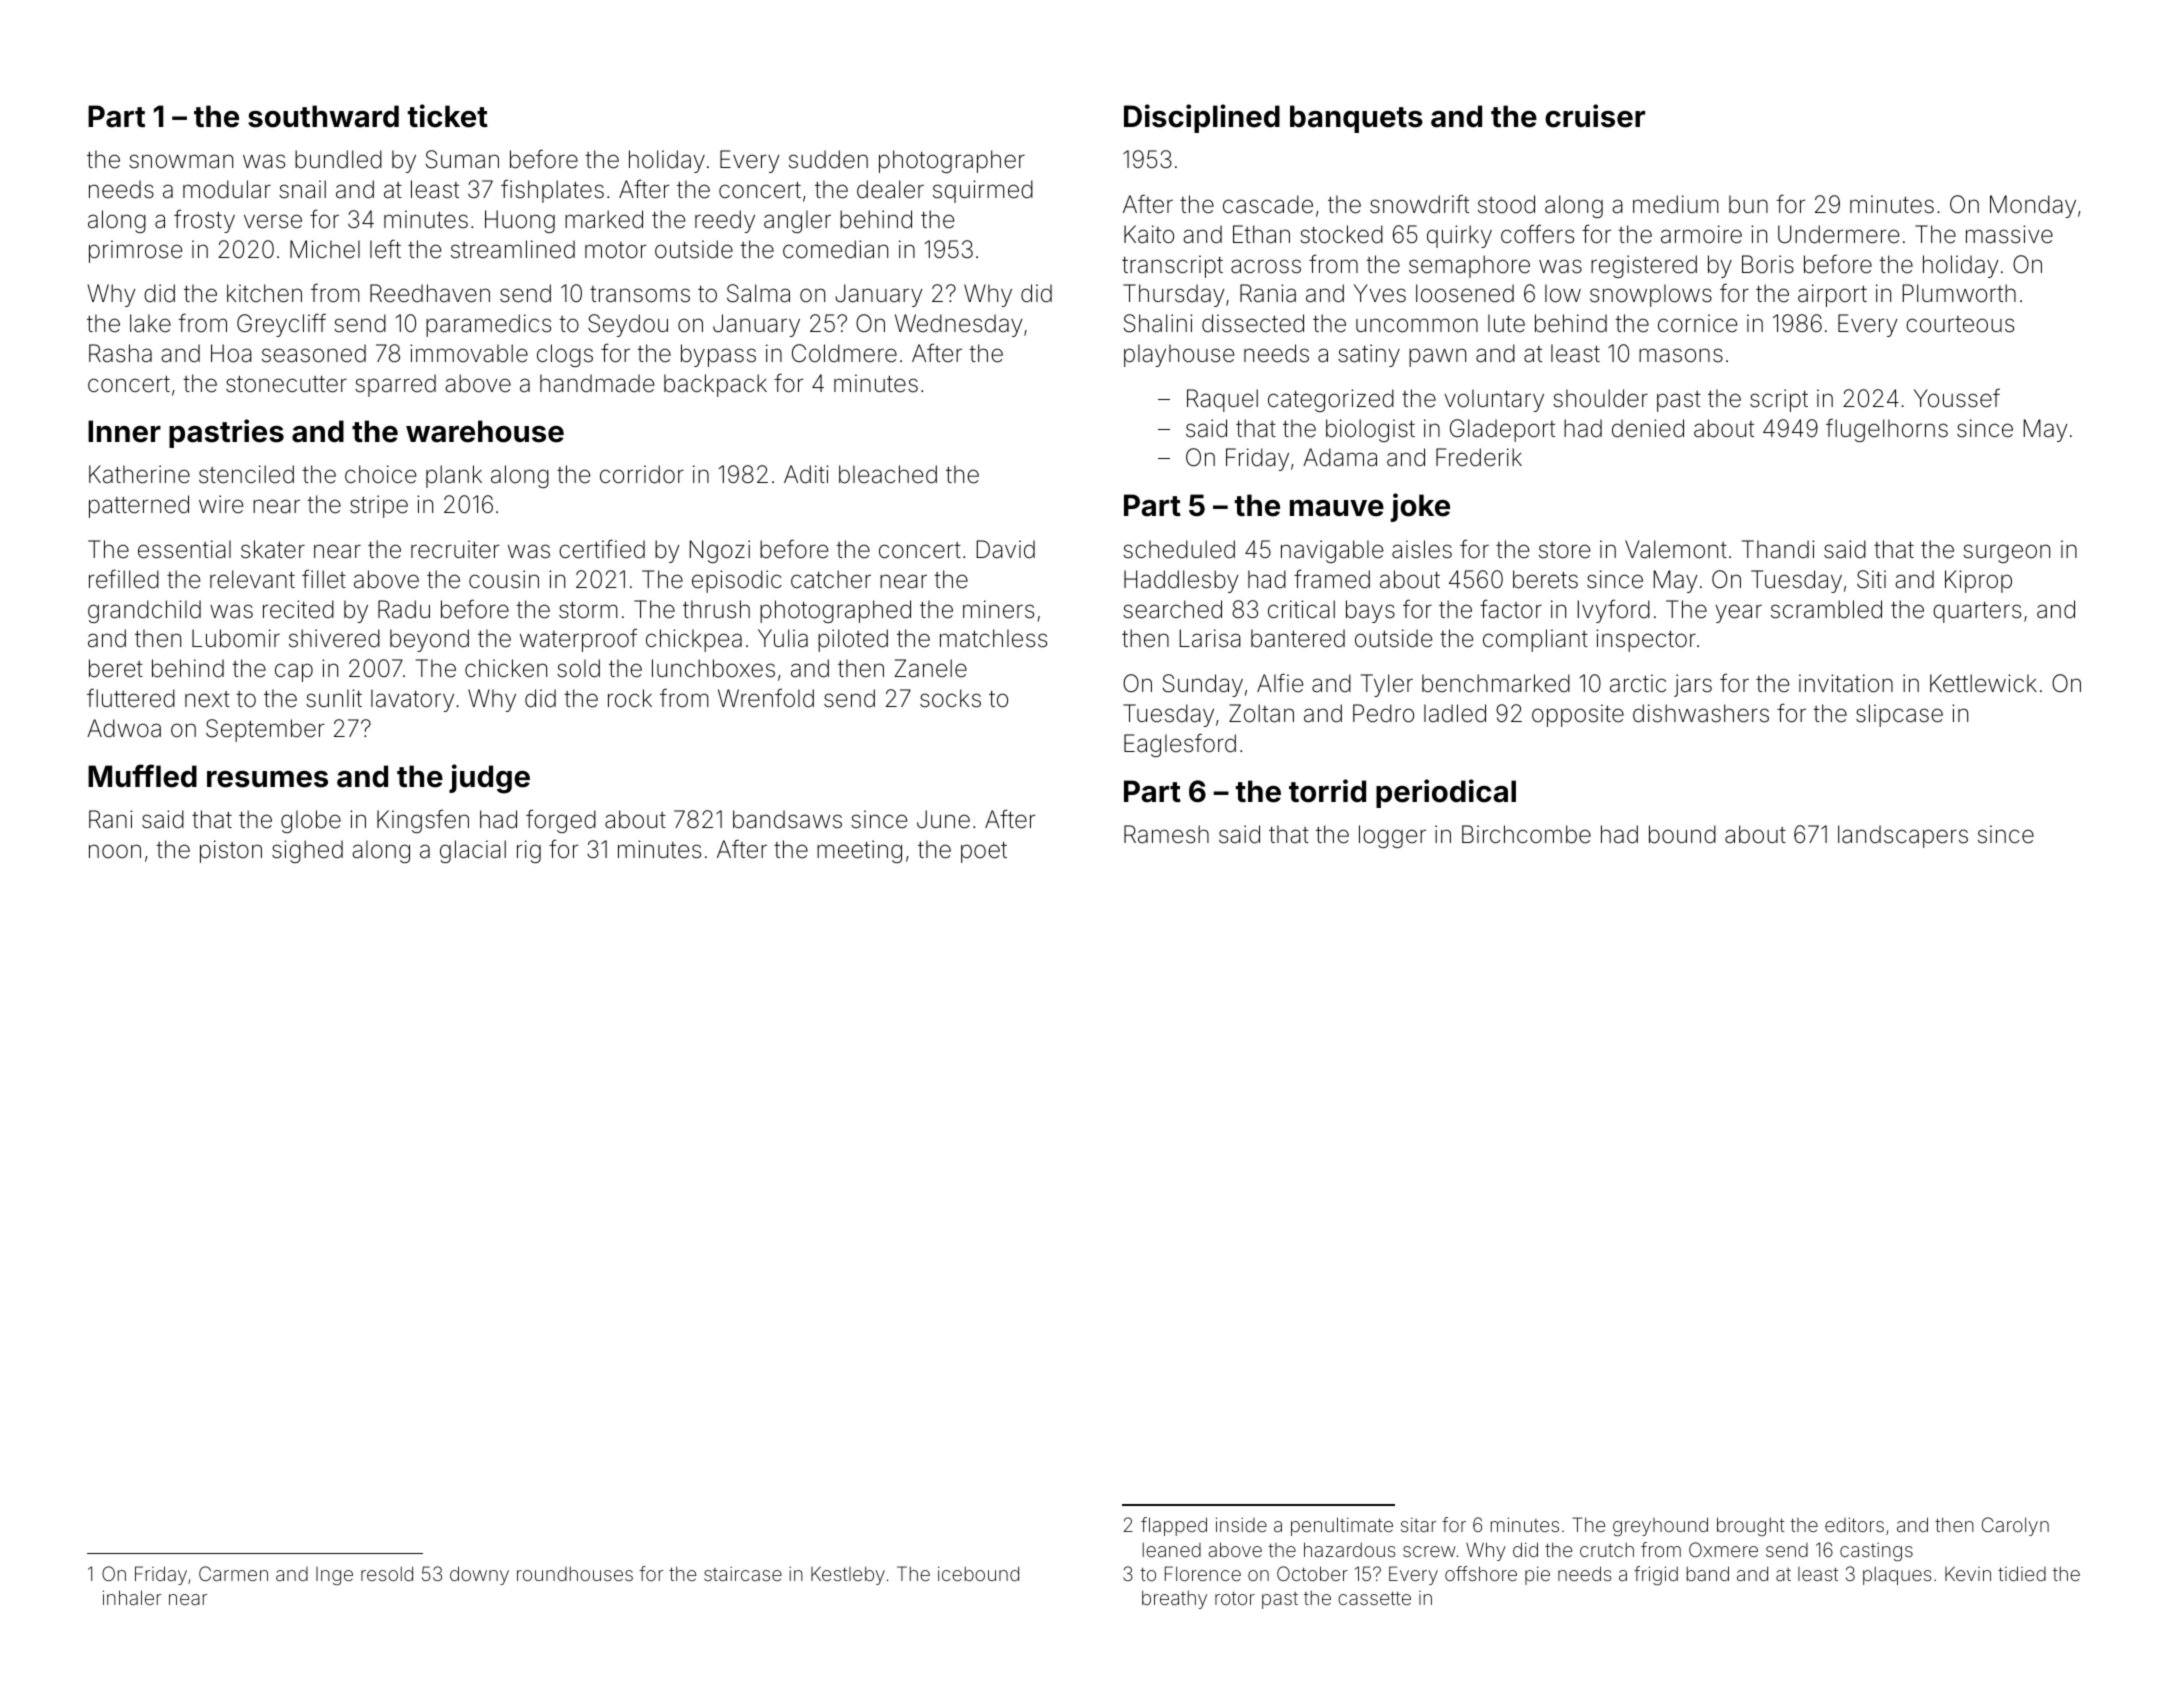 This document has width=2178, height=1683. I want to click on glacial, so click(473, 851).
